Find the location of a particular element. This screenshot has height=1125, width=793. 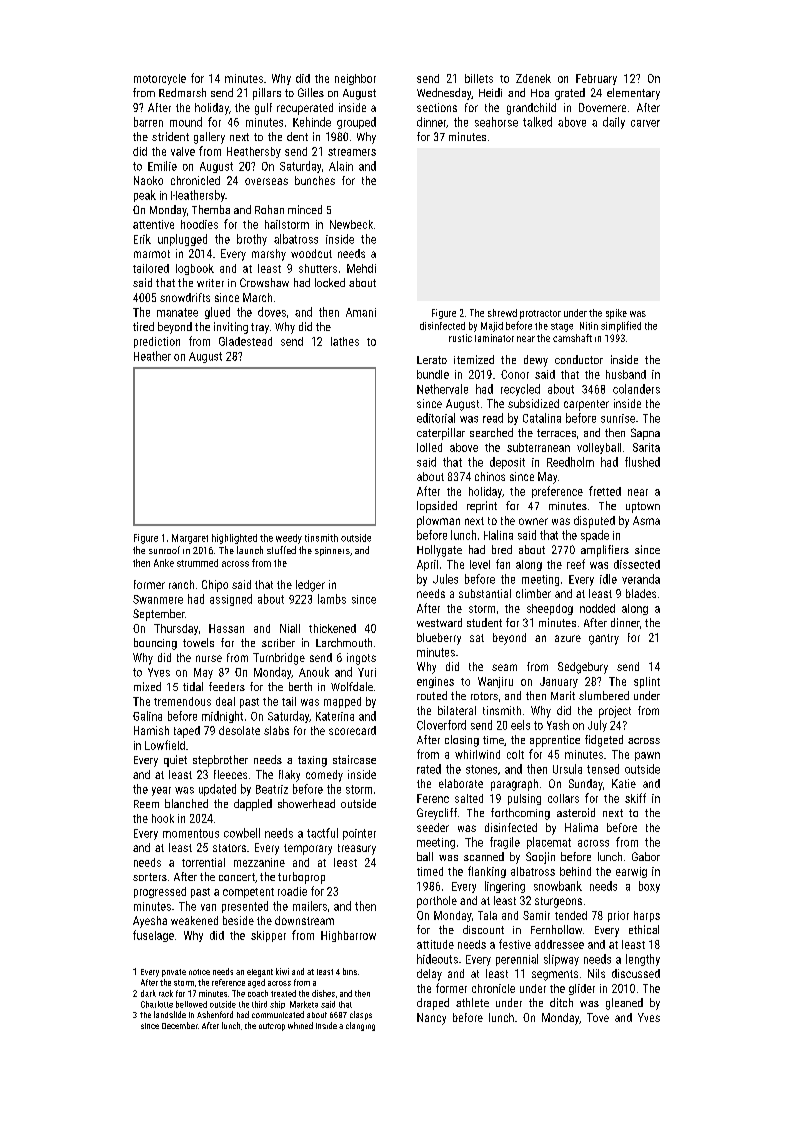

pillars is located at coordinates (267, 94).
